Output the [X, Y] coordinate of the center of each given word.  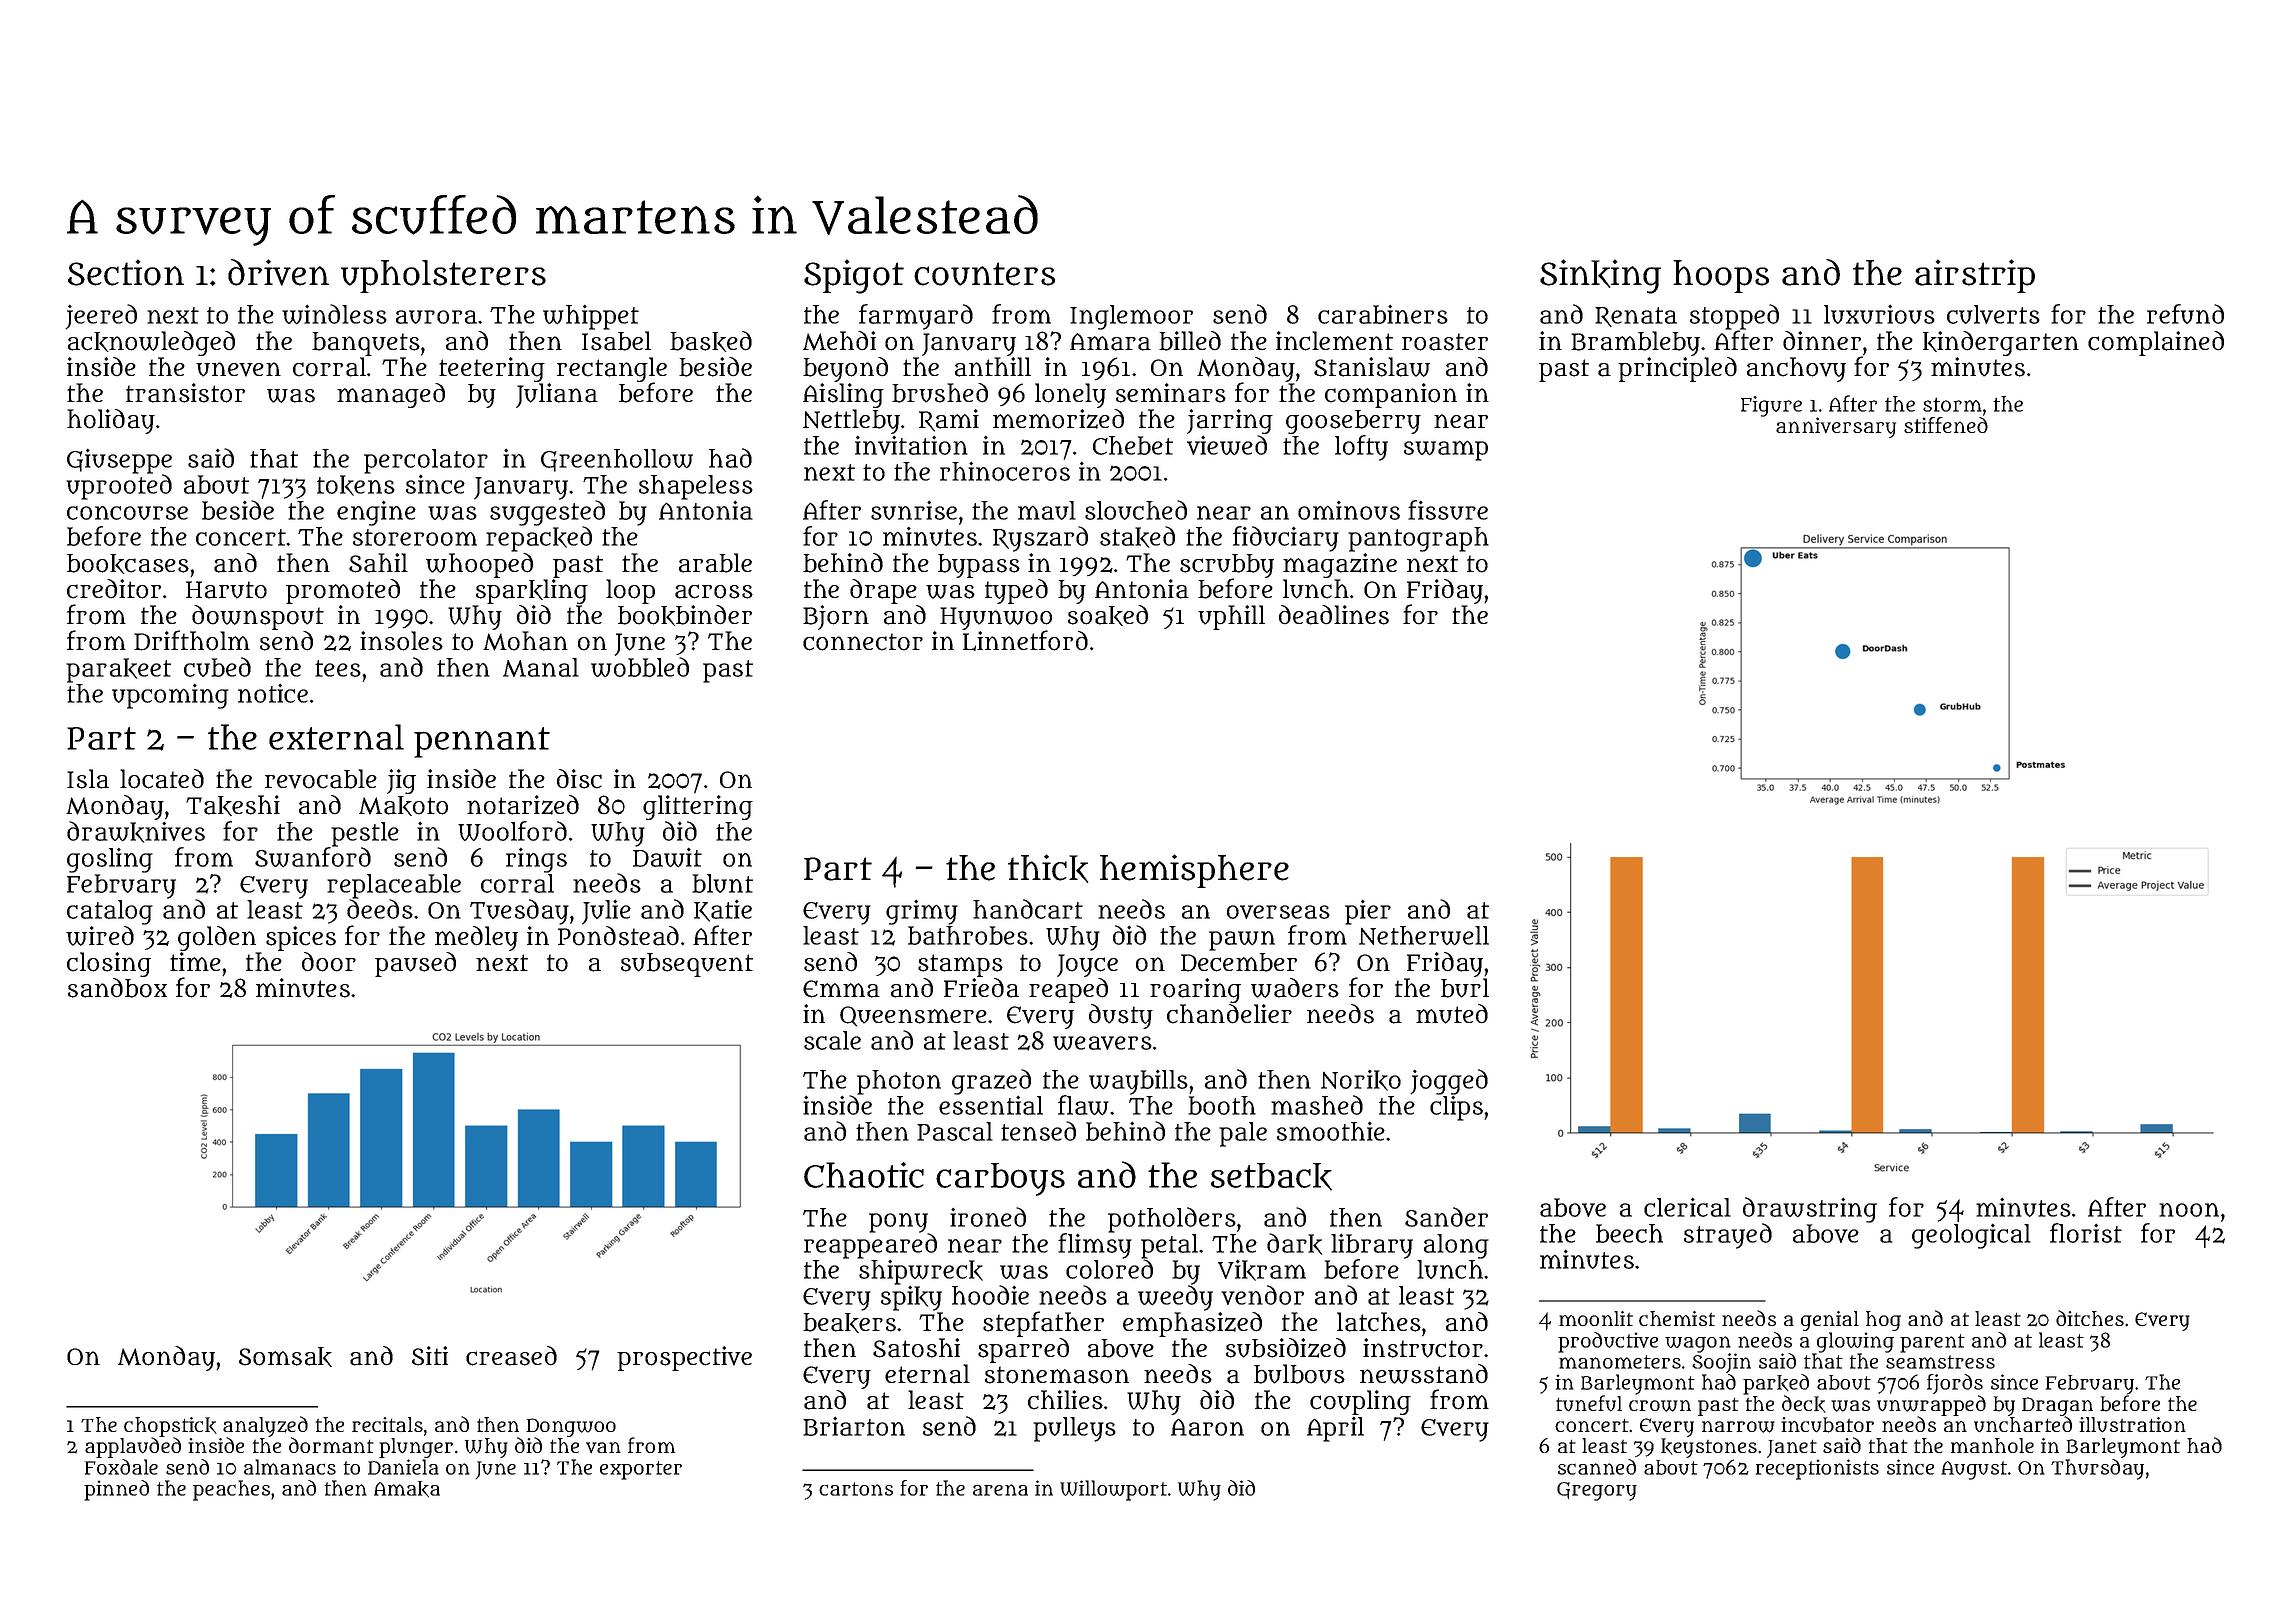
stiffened [1946, 425]
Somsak [285, 1357]
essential [991, 1105]
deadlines [1334, 615]
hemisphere [1194, 871]
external [336, 737]
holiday [111, 421]
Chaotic [864, 1175]
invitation [911, 445]
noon [2189, 1210]
